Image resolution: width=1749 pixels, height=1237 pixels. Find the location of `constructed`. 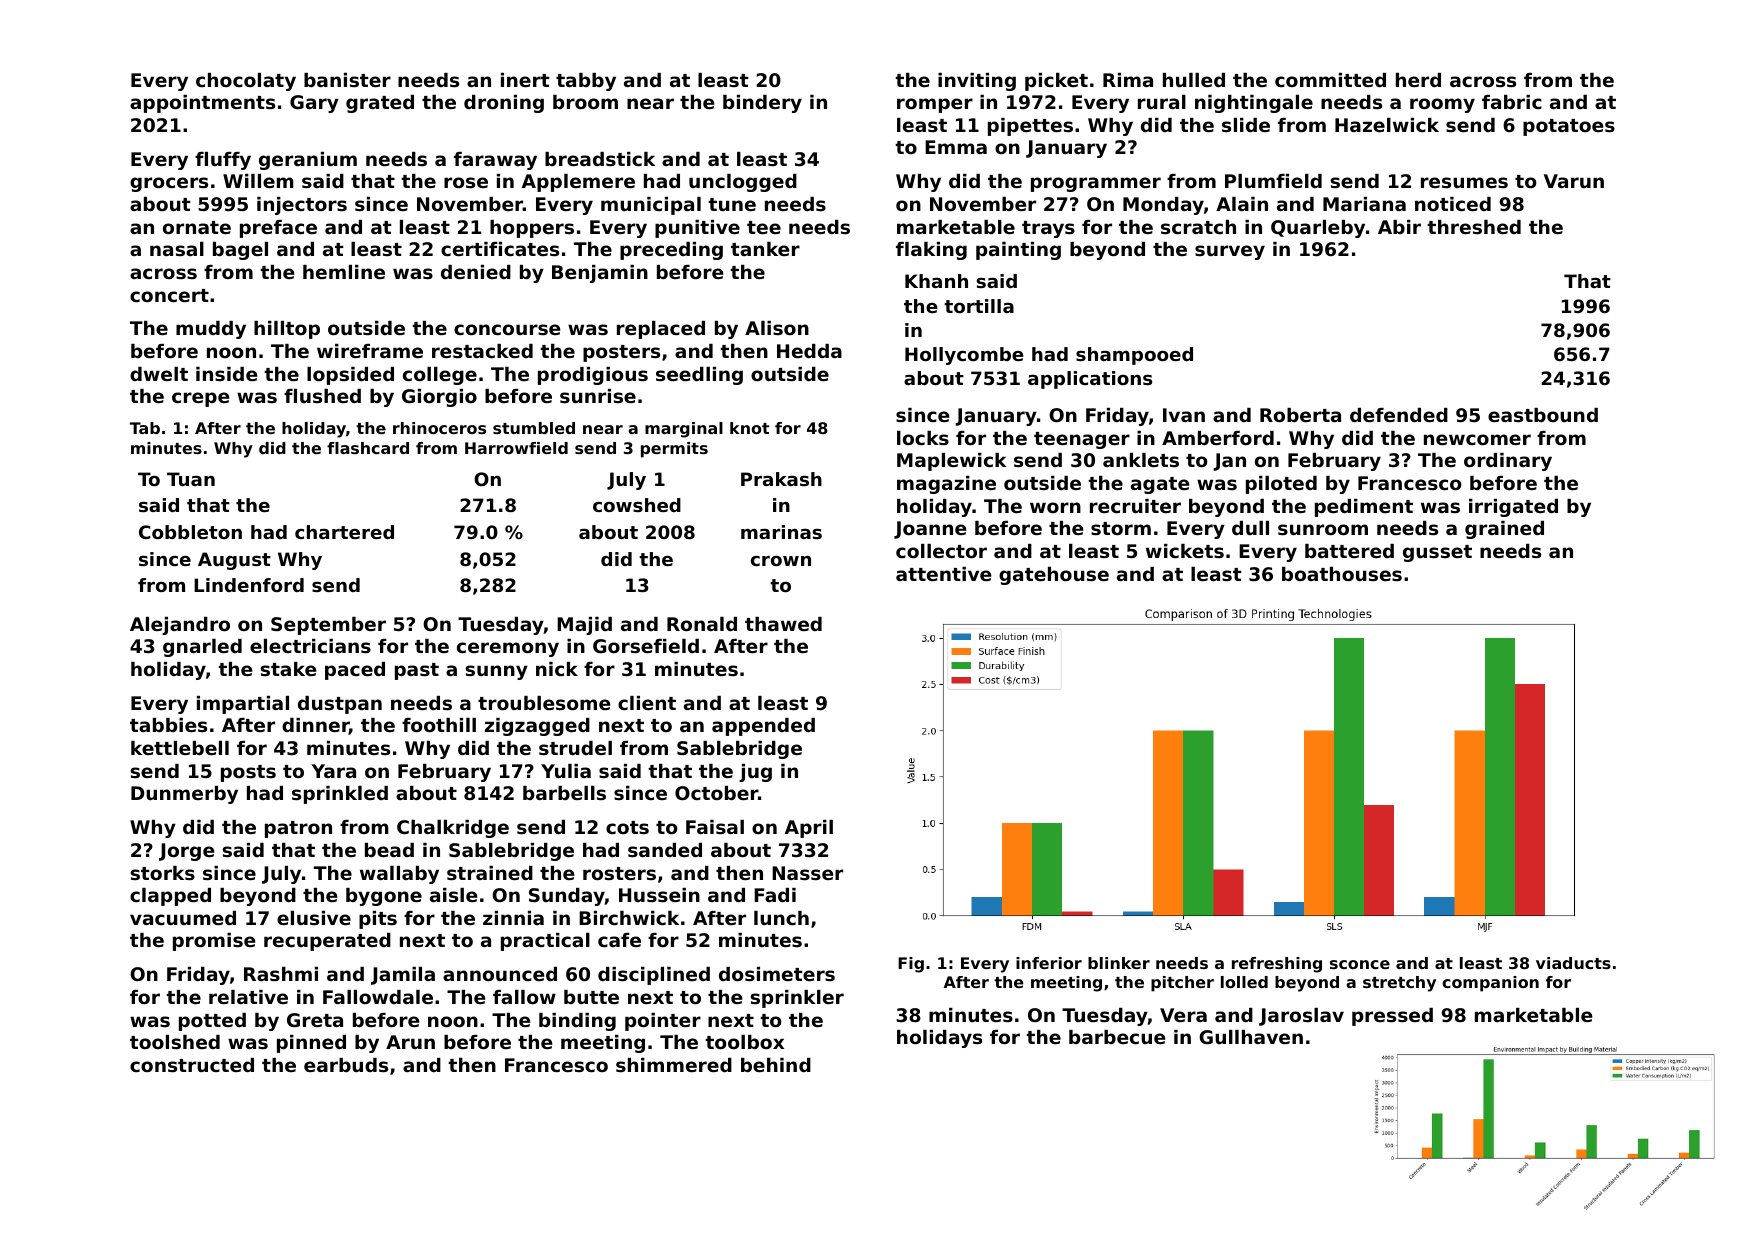

constructed is located at coordinates (192, 1065).
